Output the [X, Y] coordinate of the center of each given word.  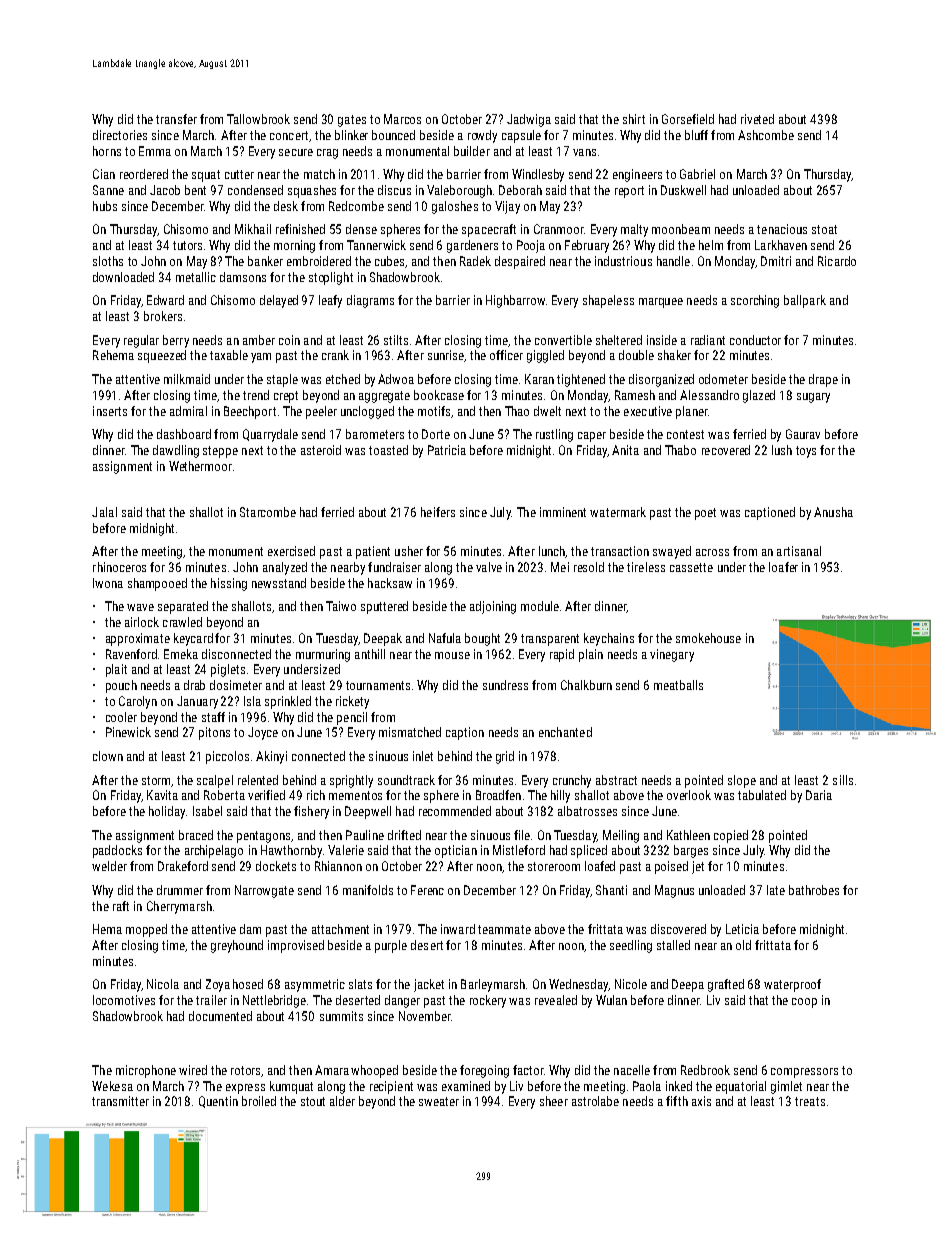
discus [394, 190]
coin [289, 340]
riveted [757, 119]
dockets [276, 866]
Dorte [436, 434]
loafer [783, 567]
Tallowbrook [258, 119]
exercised [291, 551]
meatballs [678, 685]
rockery [488, 1001]
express [245, 1089]
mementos [355, 795]
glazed [759, 396]
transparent [550, 640]
